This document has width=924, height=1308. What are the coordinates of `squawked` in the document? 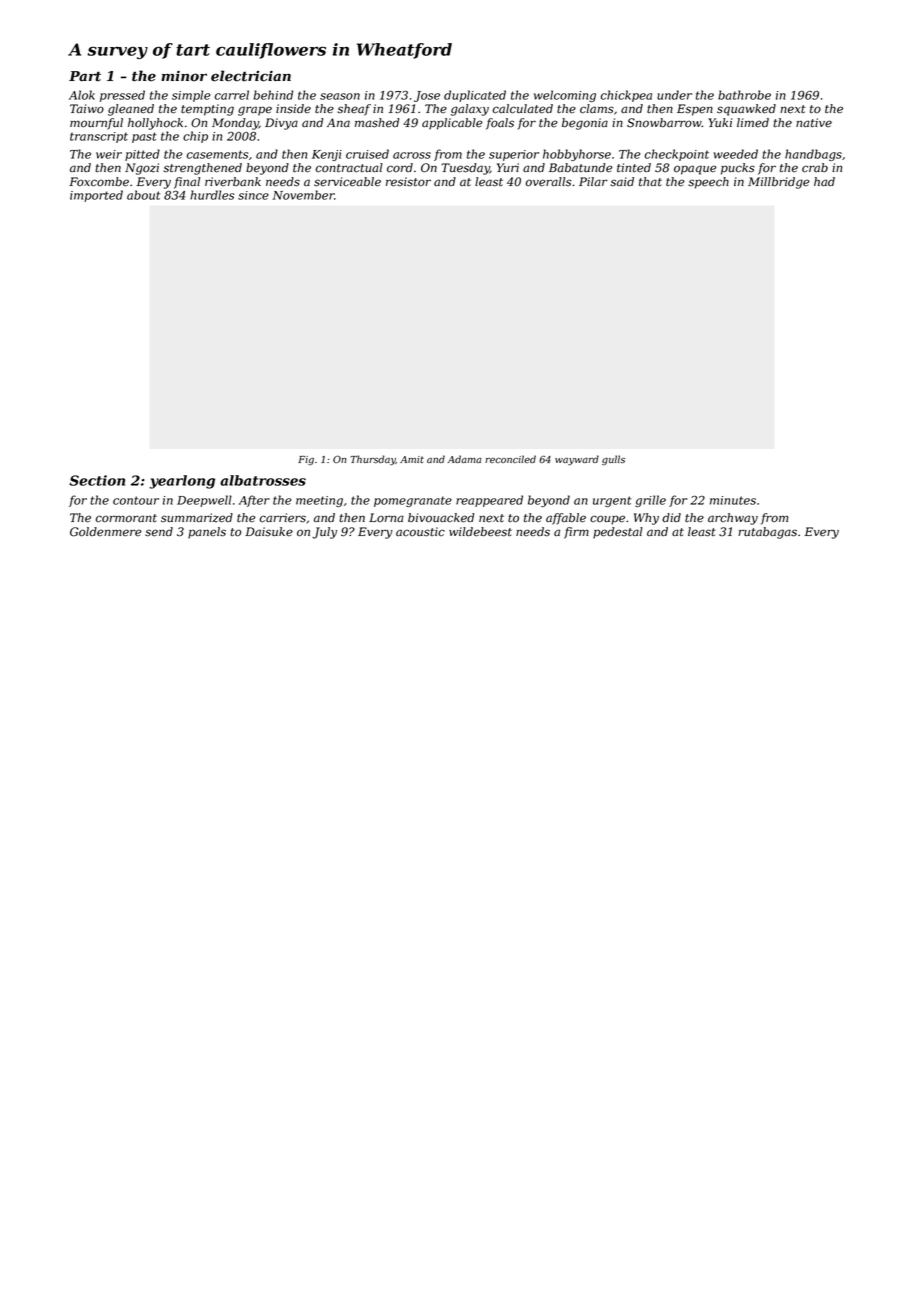 It's located at (746, 110).
